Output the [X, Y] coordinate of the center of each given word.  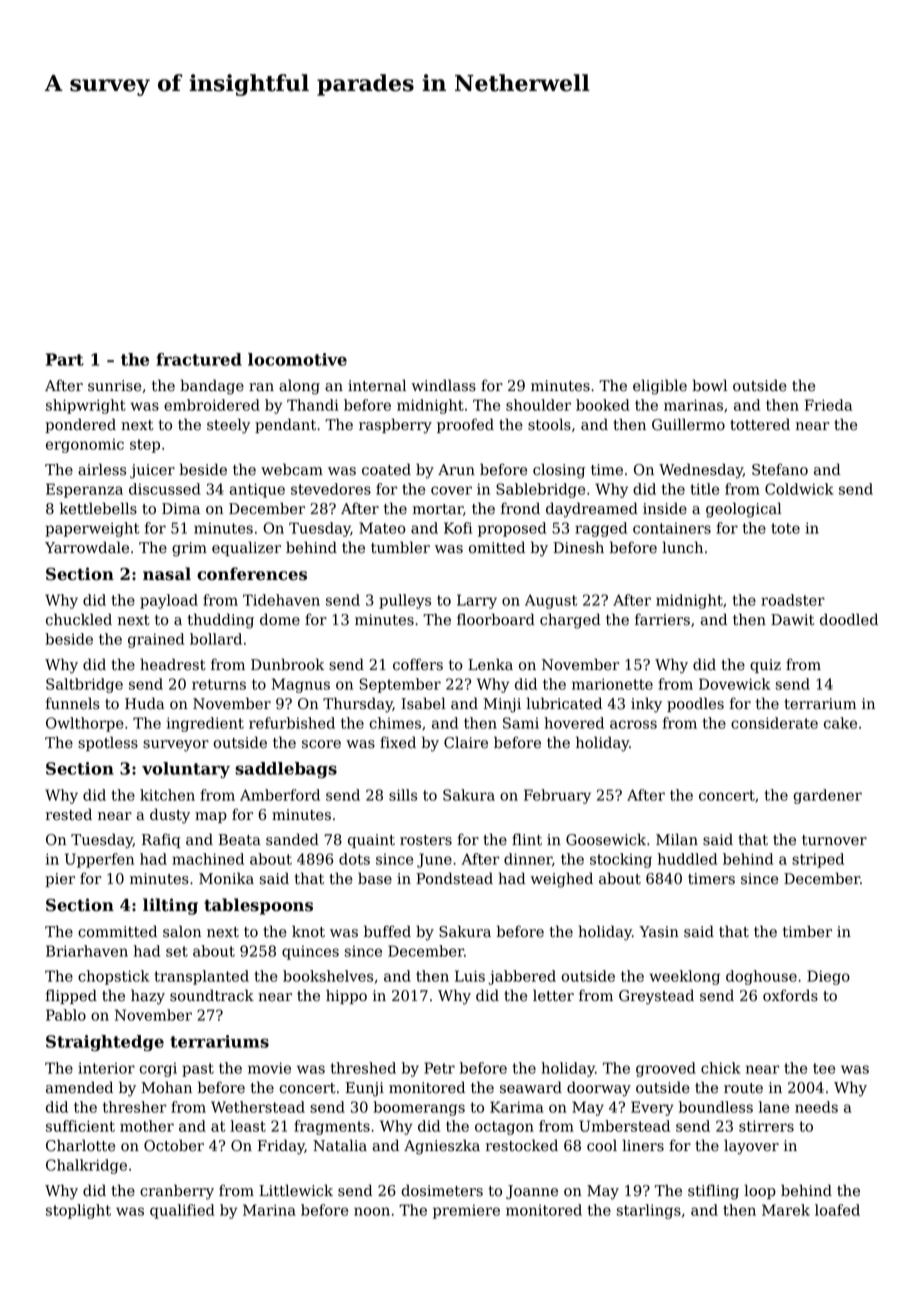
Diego [828, 977]
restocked [522, 1145]
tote [785, 528]
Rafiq [161, 840]
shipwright [86, 406]
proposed [512, 529]
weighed [562, 880]
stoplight [78, 1211]
